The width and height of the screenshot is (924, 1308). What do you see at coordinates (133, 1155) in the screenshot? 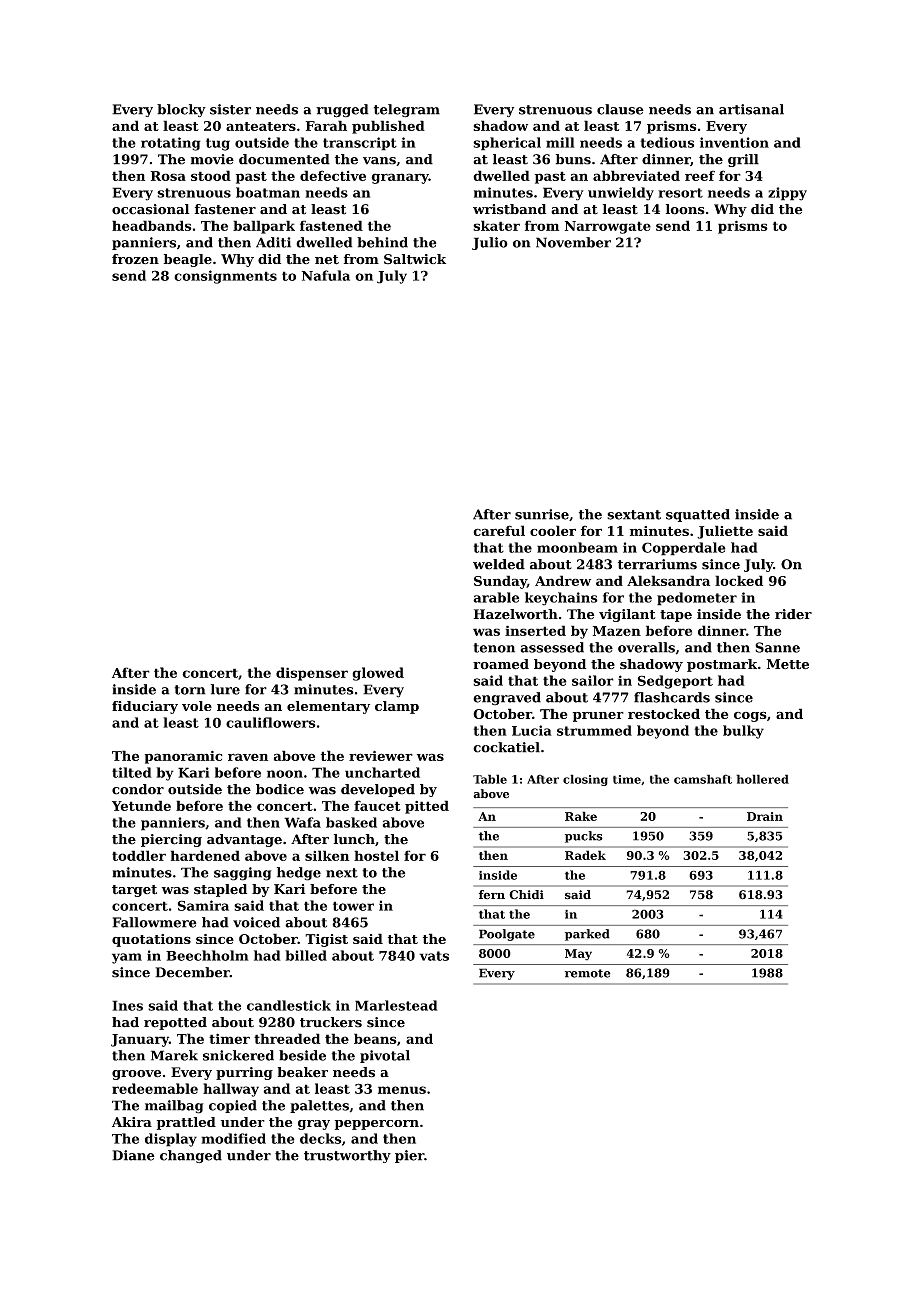
I see `Diane` at bounding box center [133, 1155].
